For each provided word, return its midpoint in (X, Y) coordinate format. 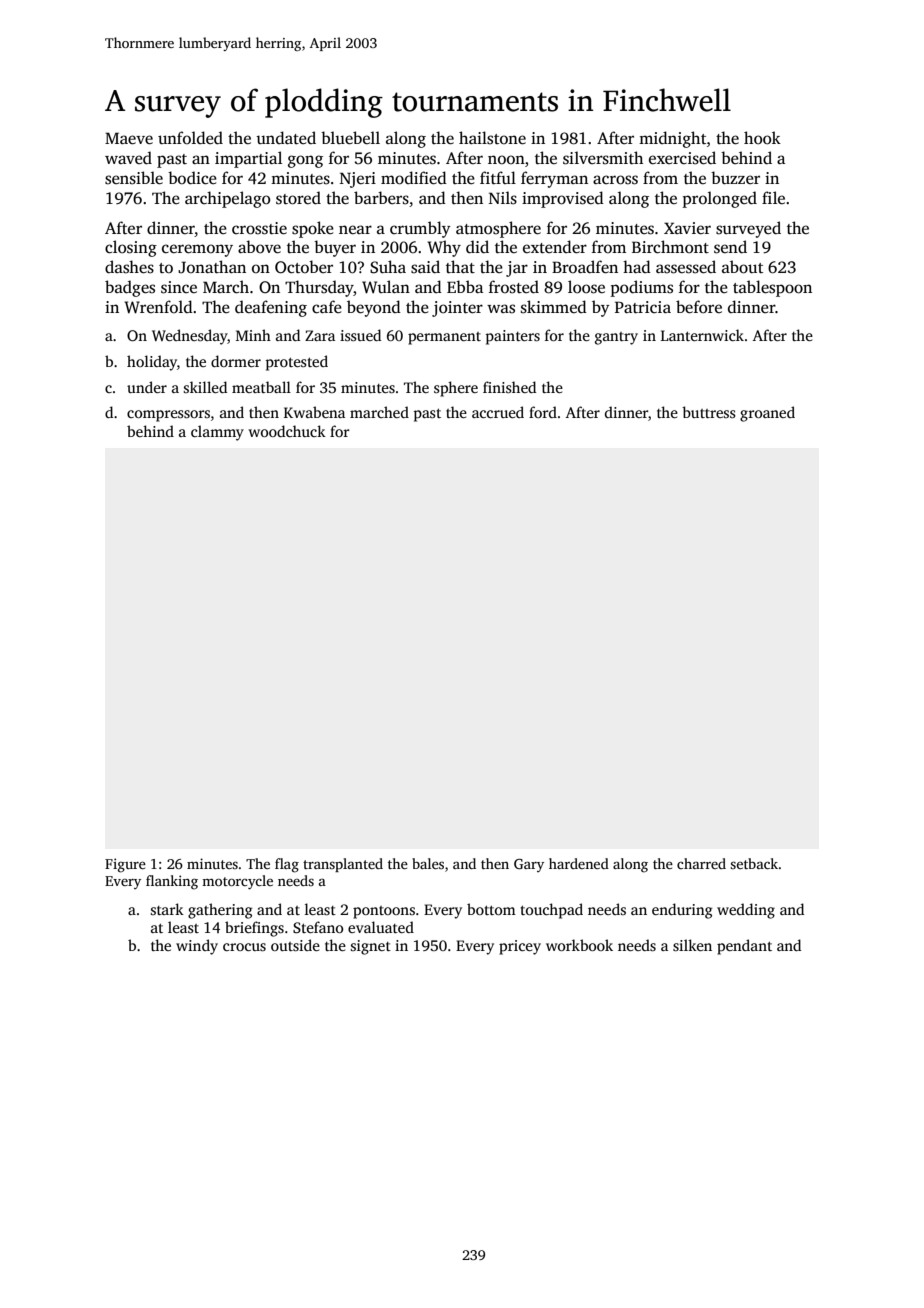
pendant (744, 947)
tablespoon (772, 288)
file (773, 197)
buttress (709, 412)
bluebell (350, 138)
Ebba (465, 286)
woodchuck (287, 431)
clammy (217, 433)
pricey (520, 947)
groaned (767, 414)
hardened (579, 863)
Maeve (129, 138)
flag (287, 865)
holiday (152, 363)
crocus (244, 947)
